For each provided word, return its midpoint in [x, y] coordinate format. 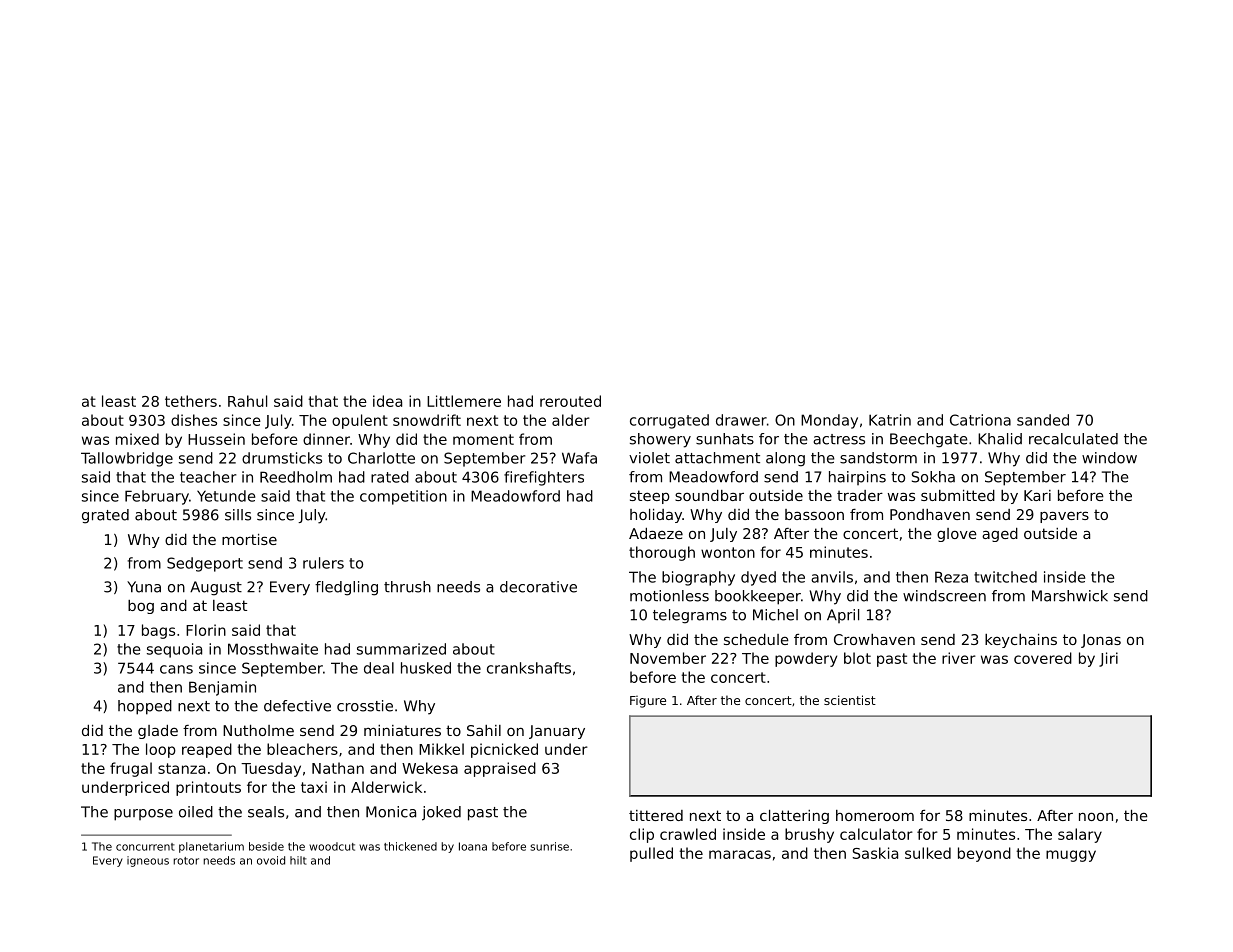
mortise [249, 539]
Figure [648, 702]
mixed [137, 439]
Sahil [484, 730]
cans [176, 669]
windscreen [944, 596]
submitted [958, 495]
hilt [298, 860]
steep [650, 497]
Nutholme [258, 730]
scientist [850, 700]
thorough [662, 553]
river [959, 658]
